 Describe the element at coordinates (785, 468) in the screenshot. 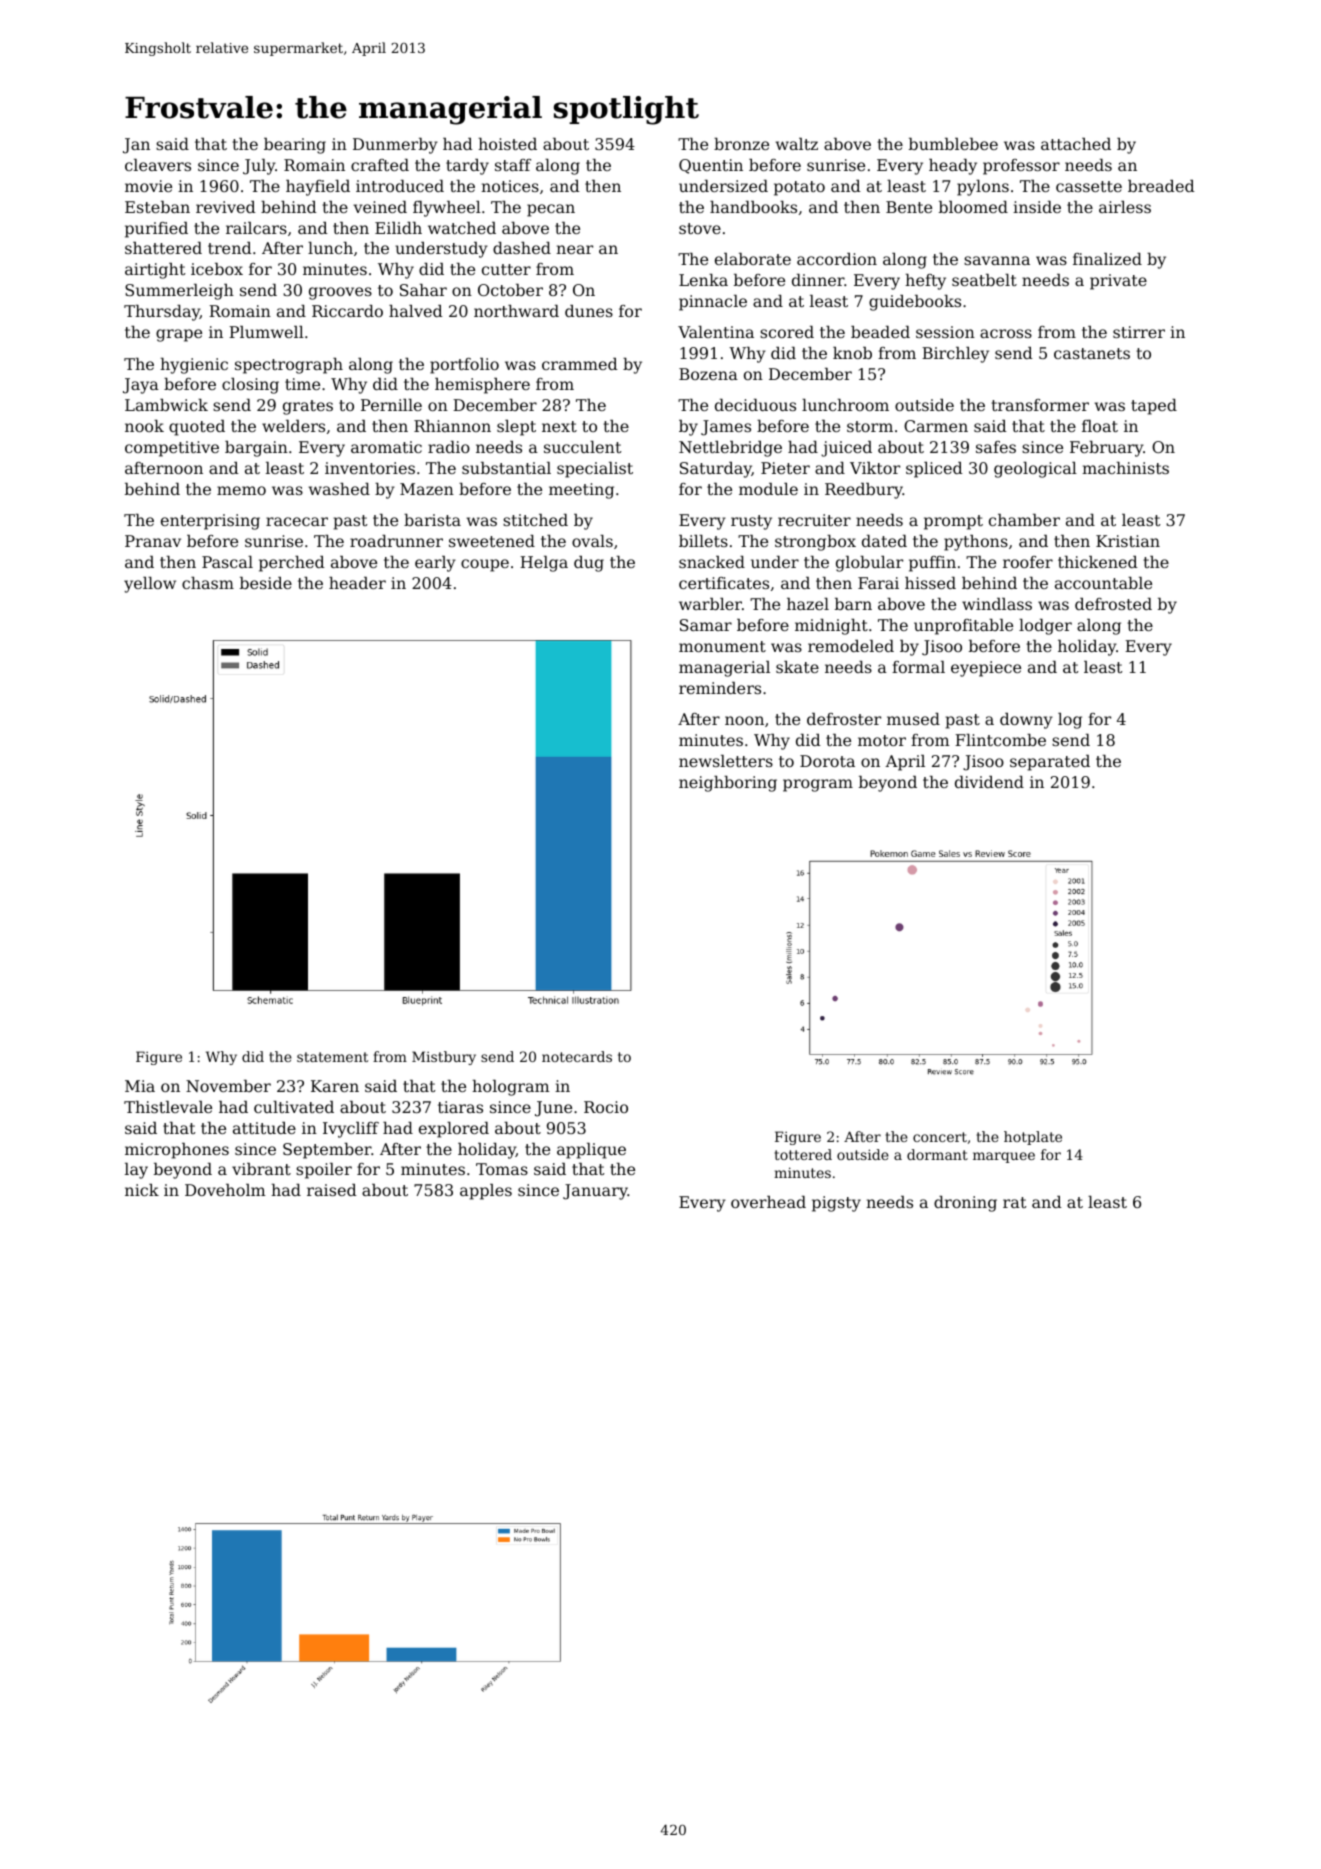

I see `Pieter` at that location.
